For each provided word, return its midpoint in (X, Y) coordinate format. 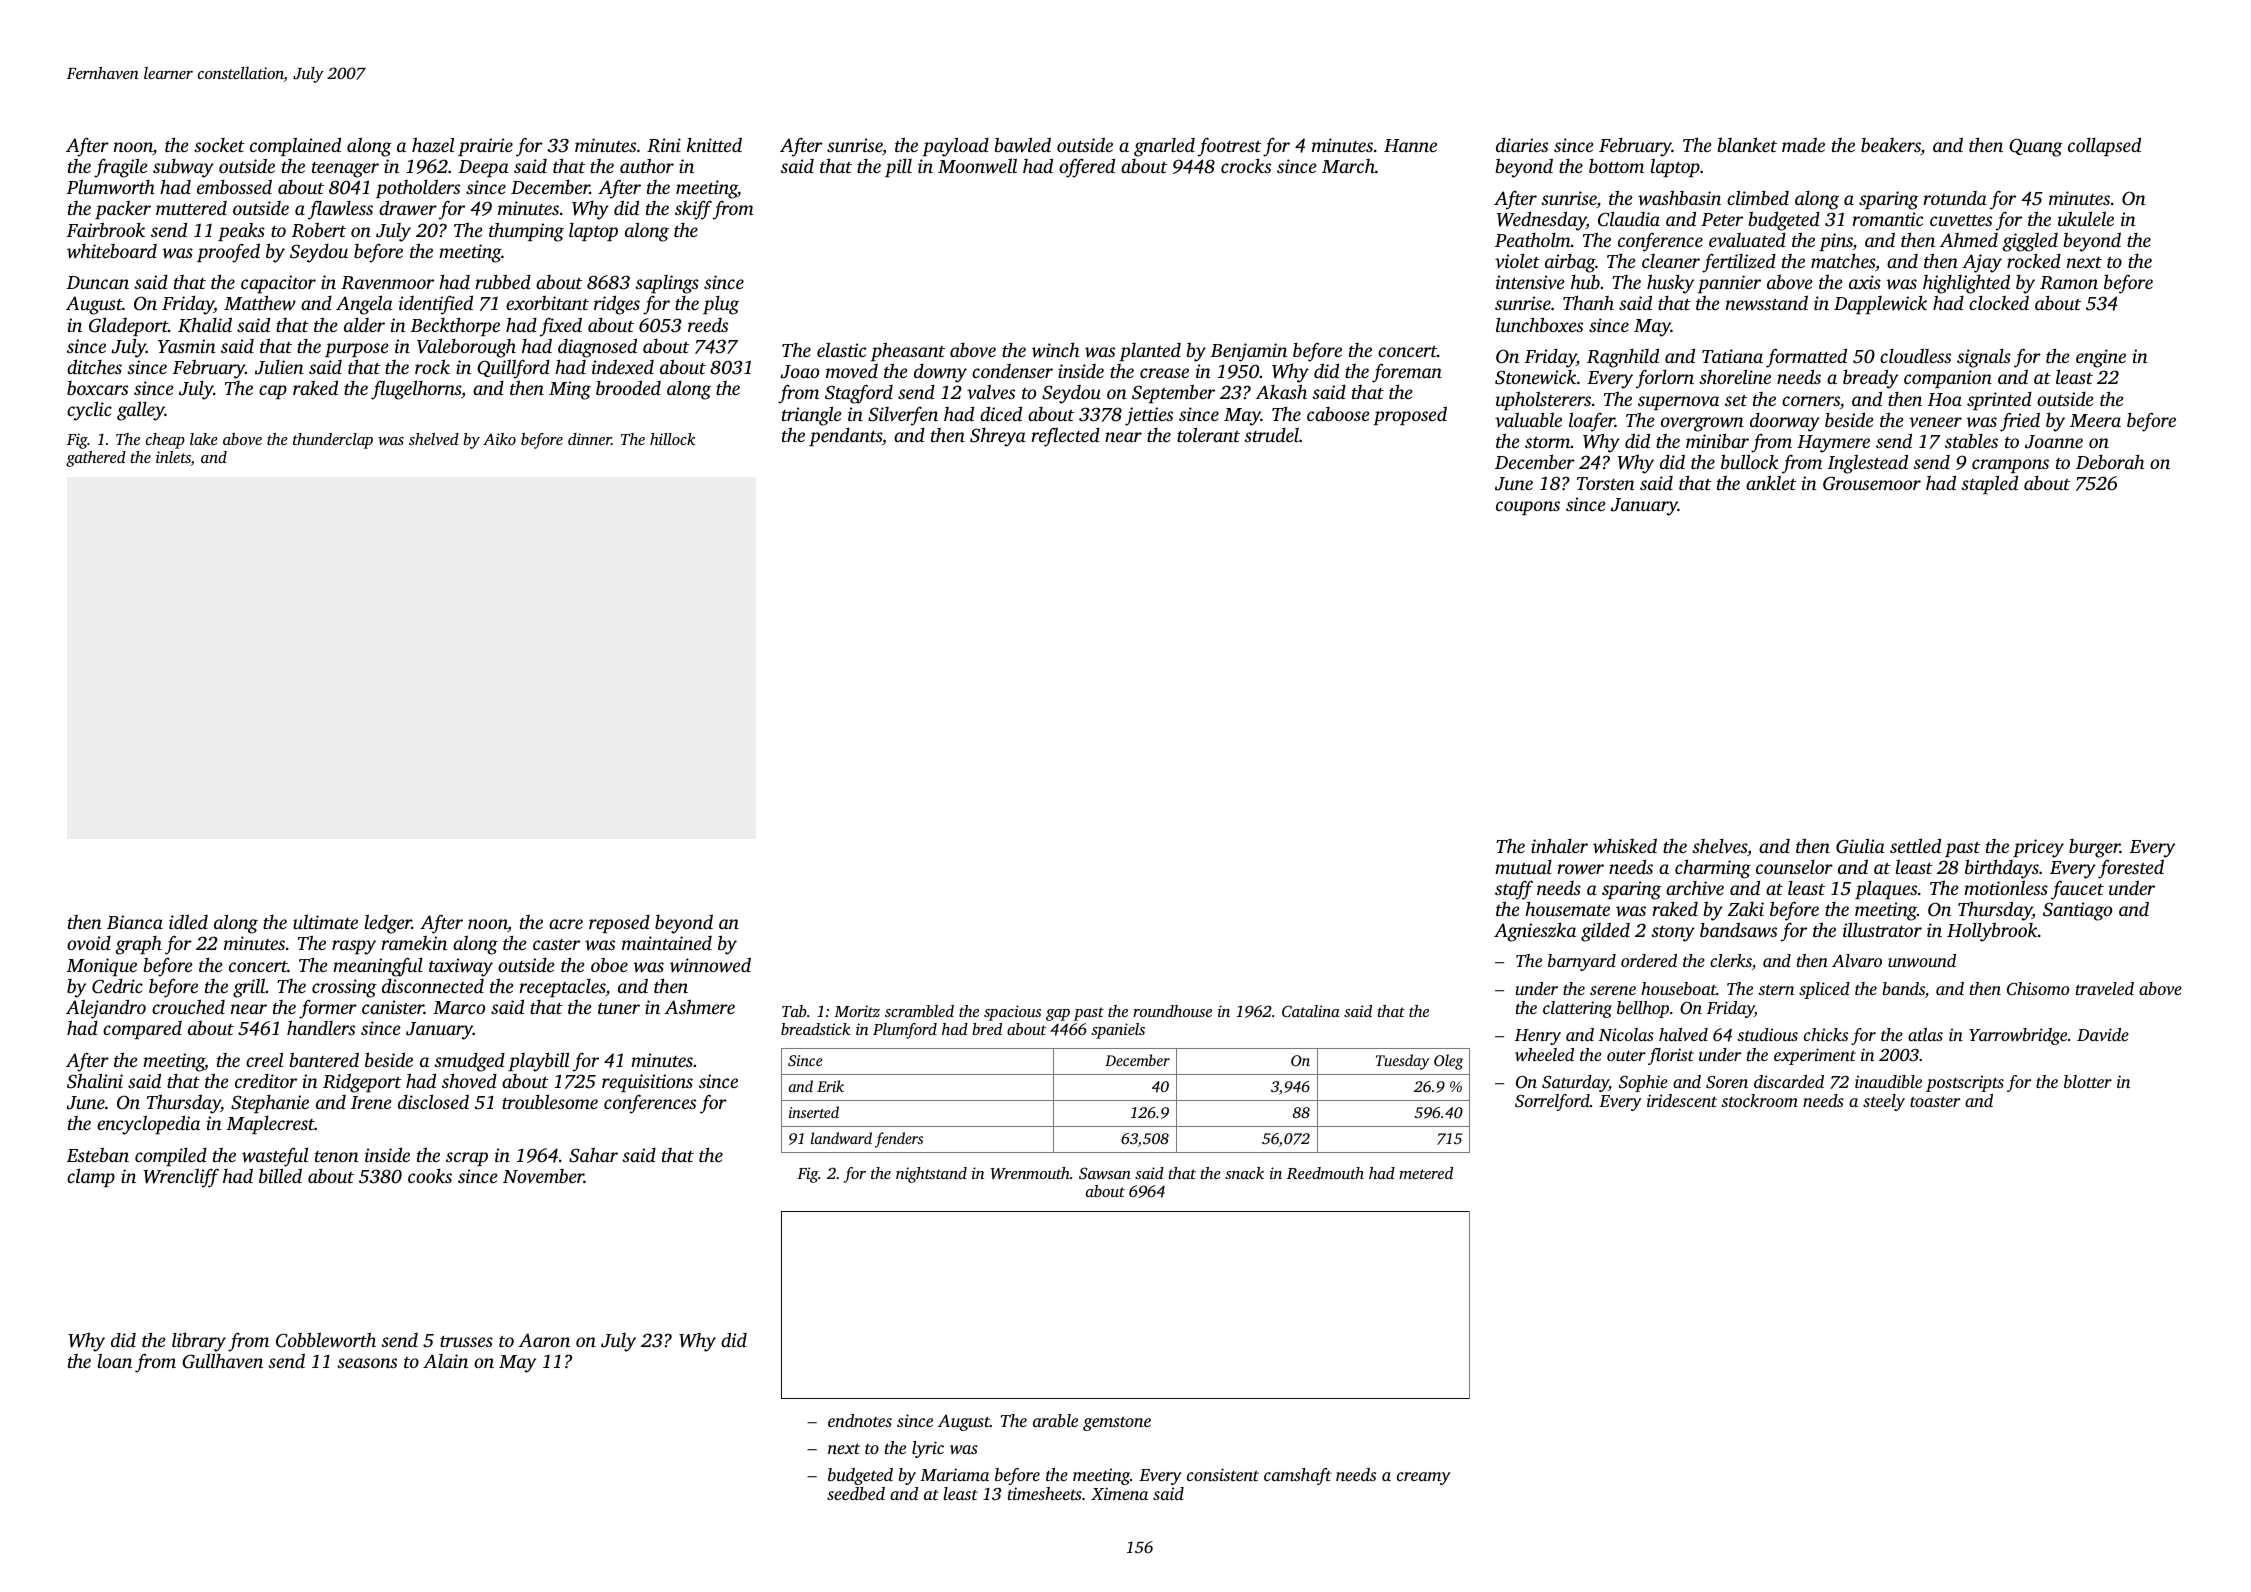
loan (115, 1360)
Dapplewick (1880, 305)
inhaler (1559, 845)
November (543, 1176)
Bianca (135, 922)
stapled (1989, 484)
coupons (1528, 508)
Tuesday (1402, 1062)
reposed (619, 924)
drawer (408, 207)
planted (1150, 352)
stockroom (1759, 1100)
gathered (96, 459)
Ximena (1119, 1493)
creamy (1424, 1478)
